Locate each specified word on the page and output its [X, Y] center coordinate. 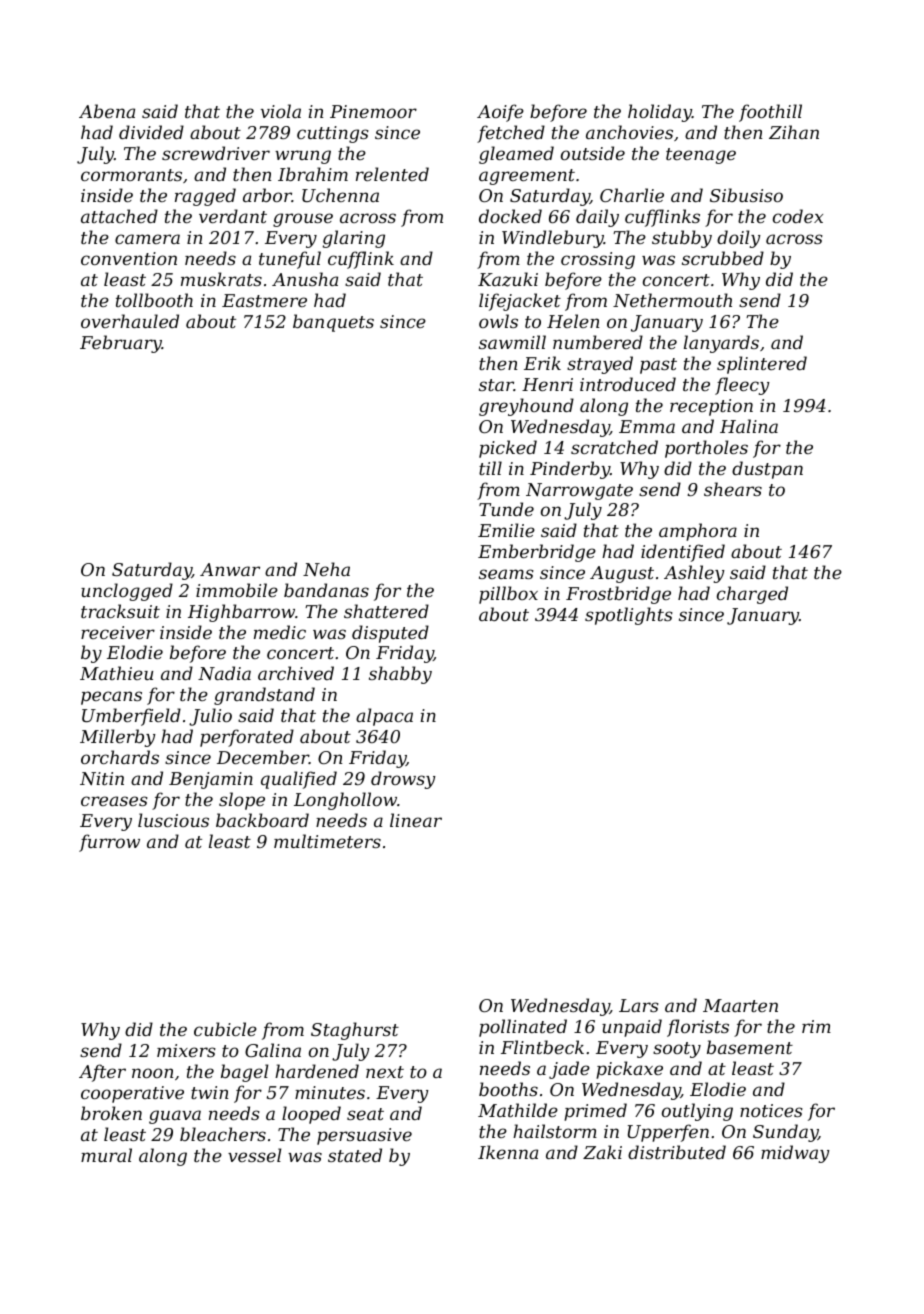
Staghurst [355, 1031]
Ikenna [508, 1152]
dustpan [767, 470]
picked [508, 449]
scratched [614, 447]
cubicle [225, 1029]
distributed [677, 1152]
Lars [639, 1005]
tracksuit [120, 611]
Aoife [500, 113]
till [490, 468]
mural [106, 1155]
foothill [770, 113]
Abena [107, 111]
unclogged [127, 592]
